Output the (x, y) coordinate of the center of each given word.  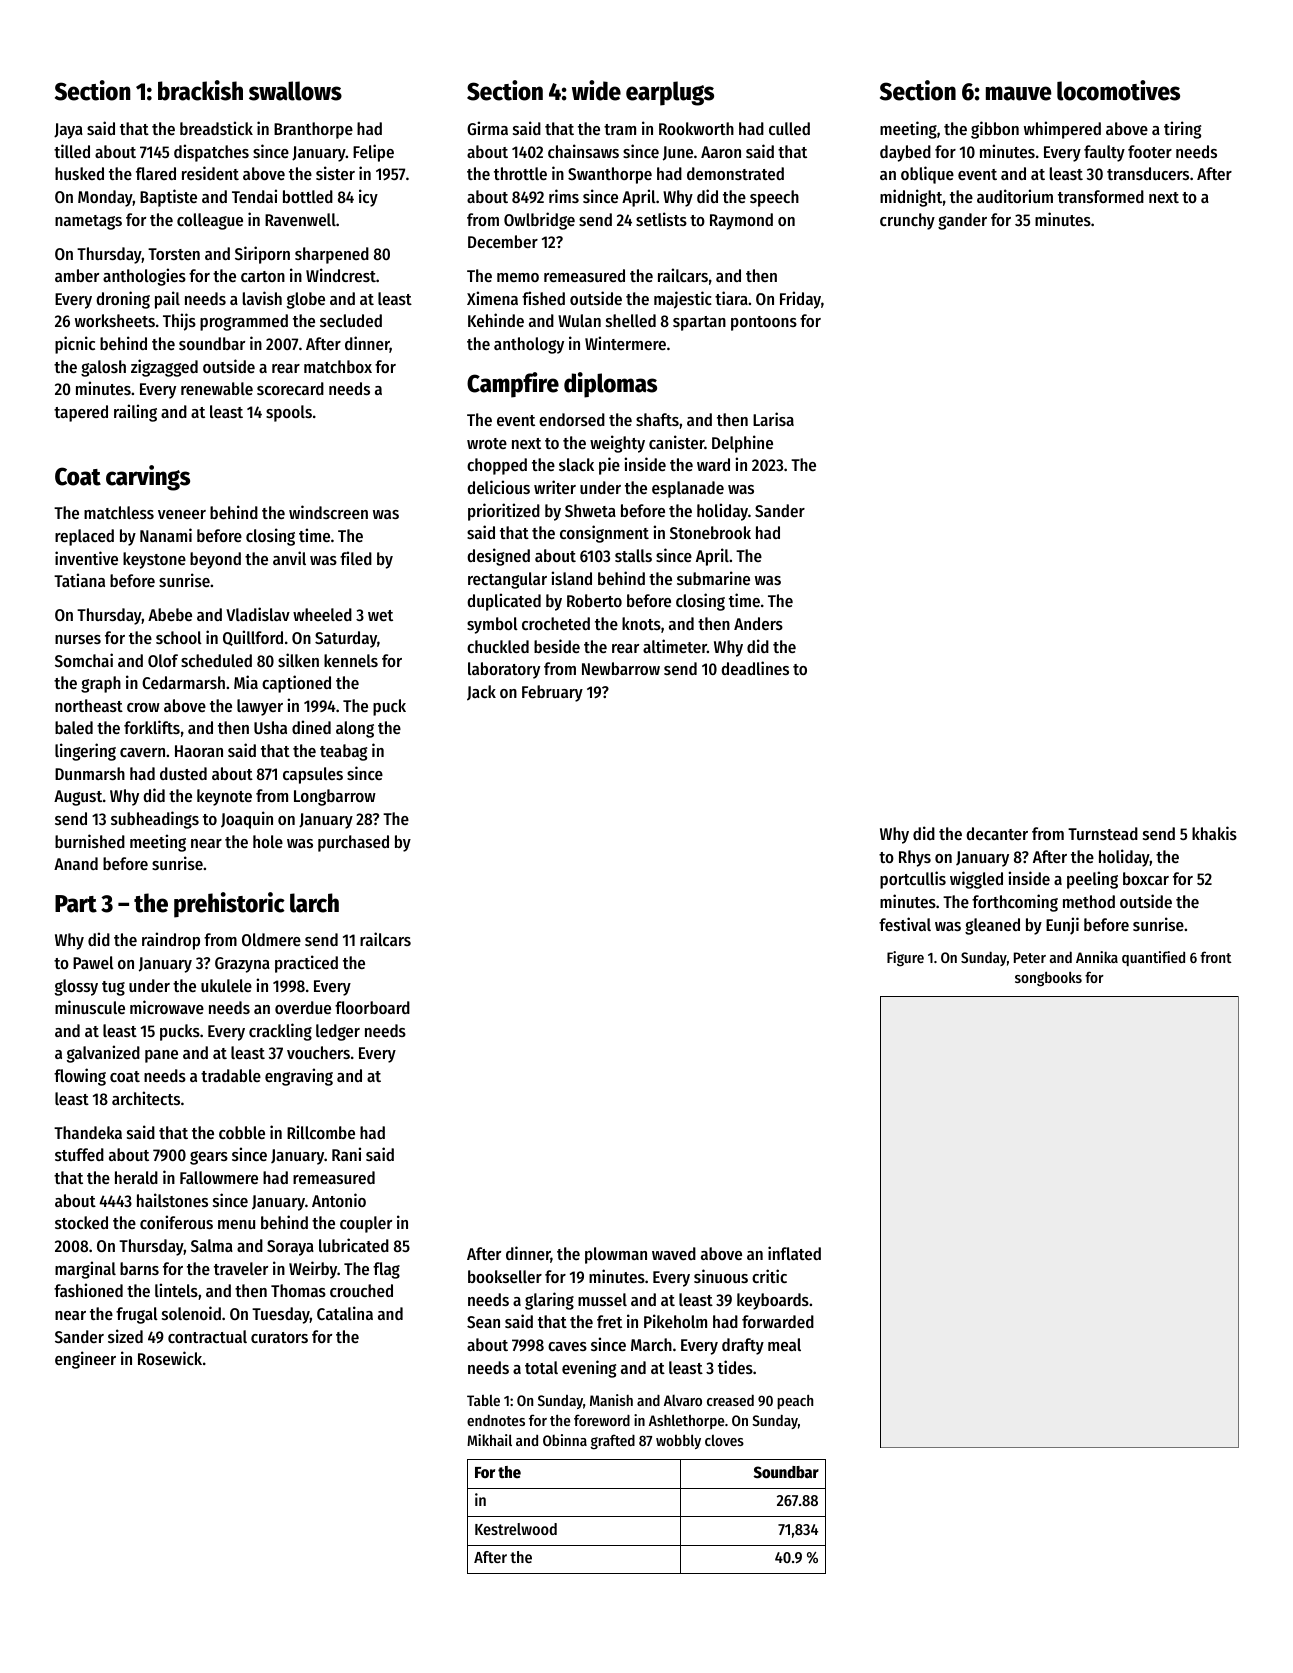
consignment (604, 534)
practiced (306, 964)
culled (789, 128)
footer (1150, 151)
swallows (295, 91)
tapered (81, 413)
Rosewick (170, 1358)
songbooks (1048, 978)
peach (795, 1401)
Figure (905, 958)
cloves (724, 1440)
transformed (1101, 196)
